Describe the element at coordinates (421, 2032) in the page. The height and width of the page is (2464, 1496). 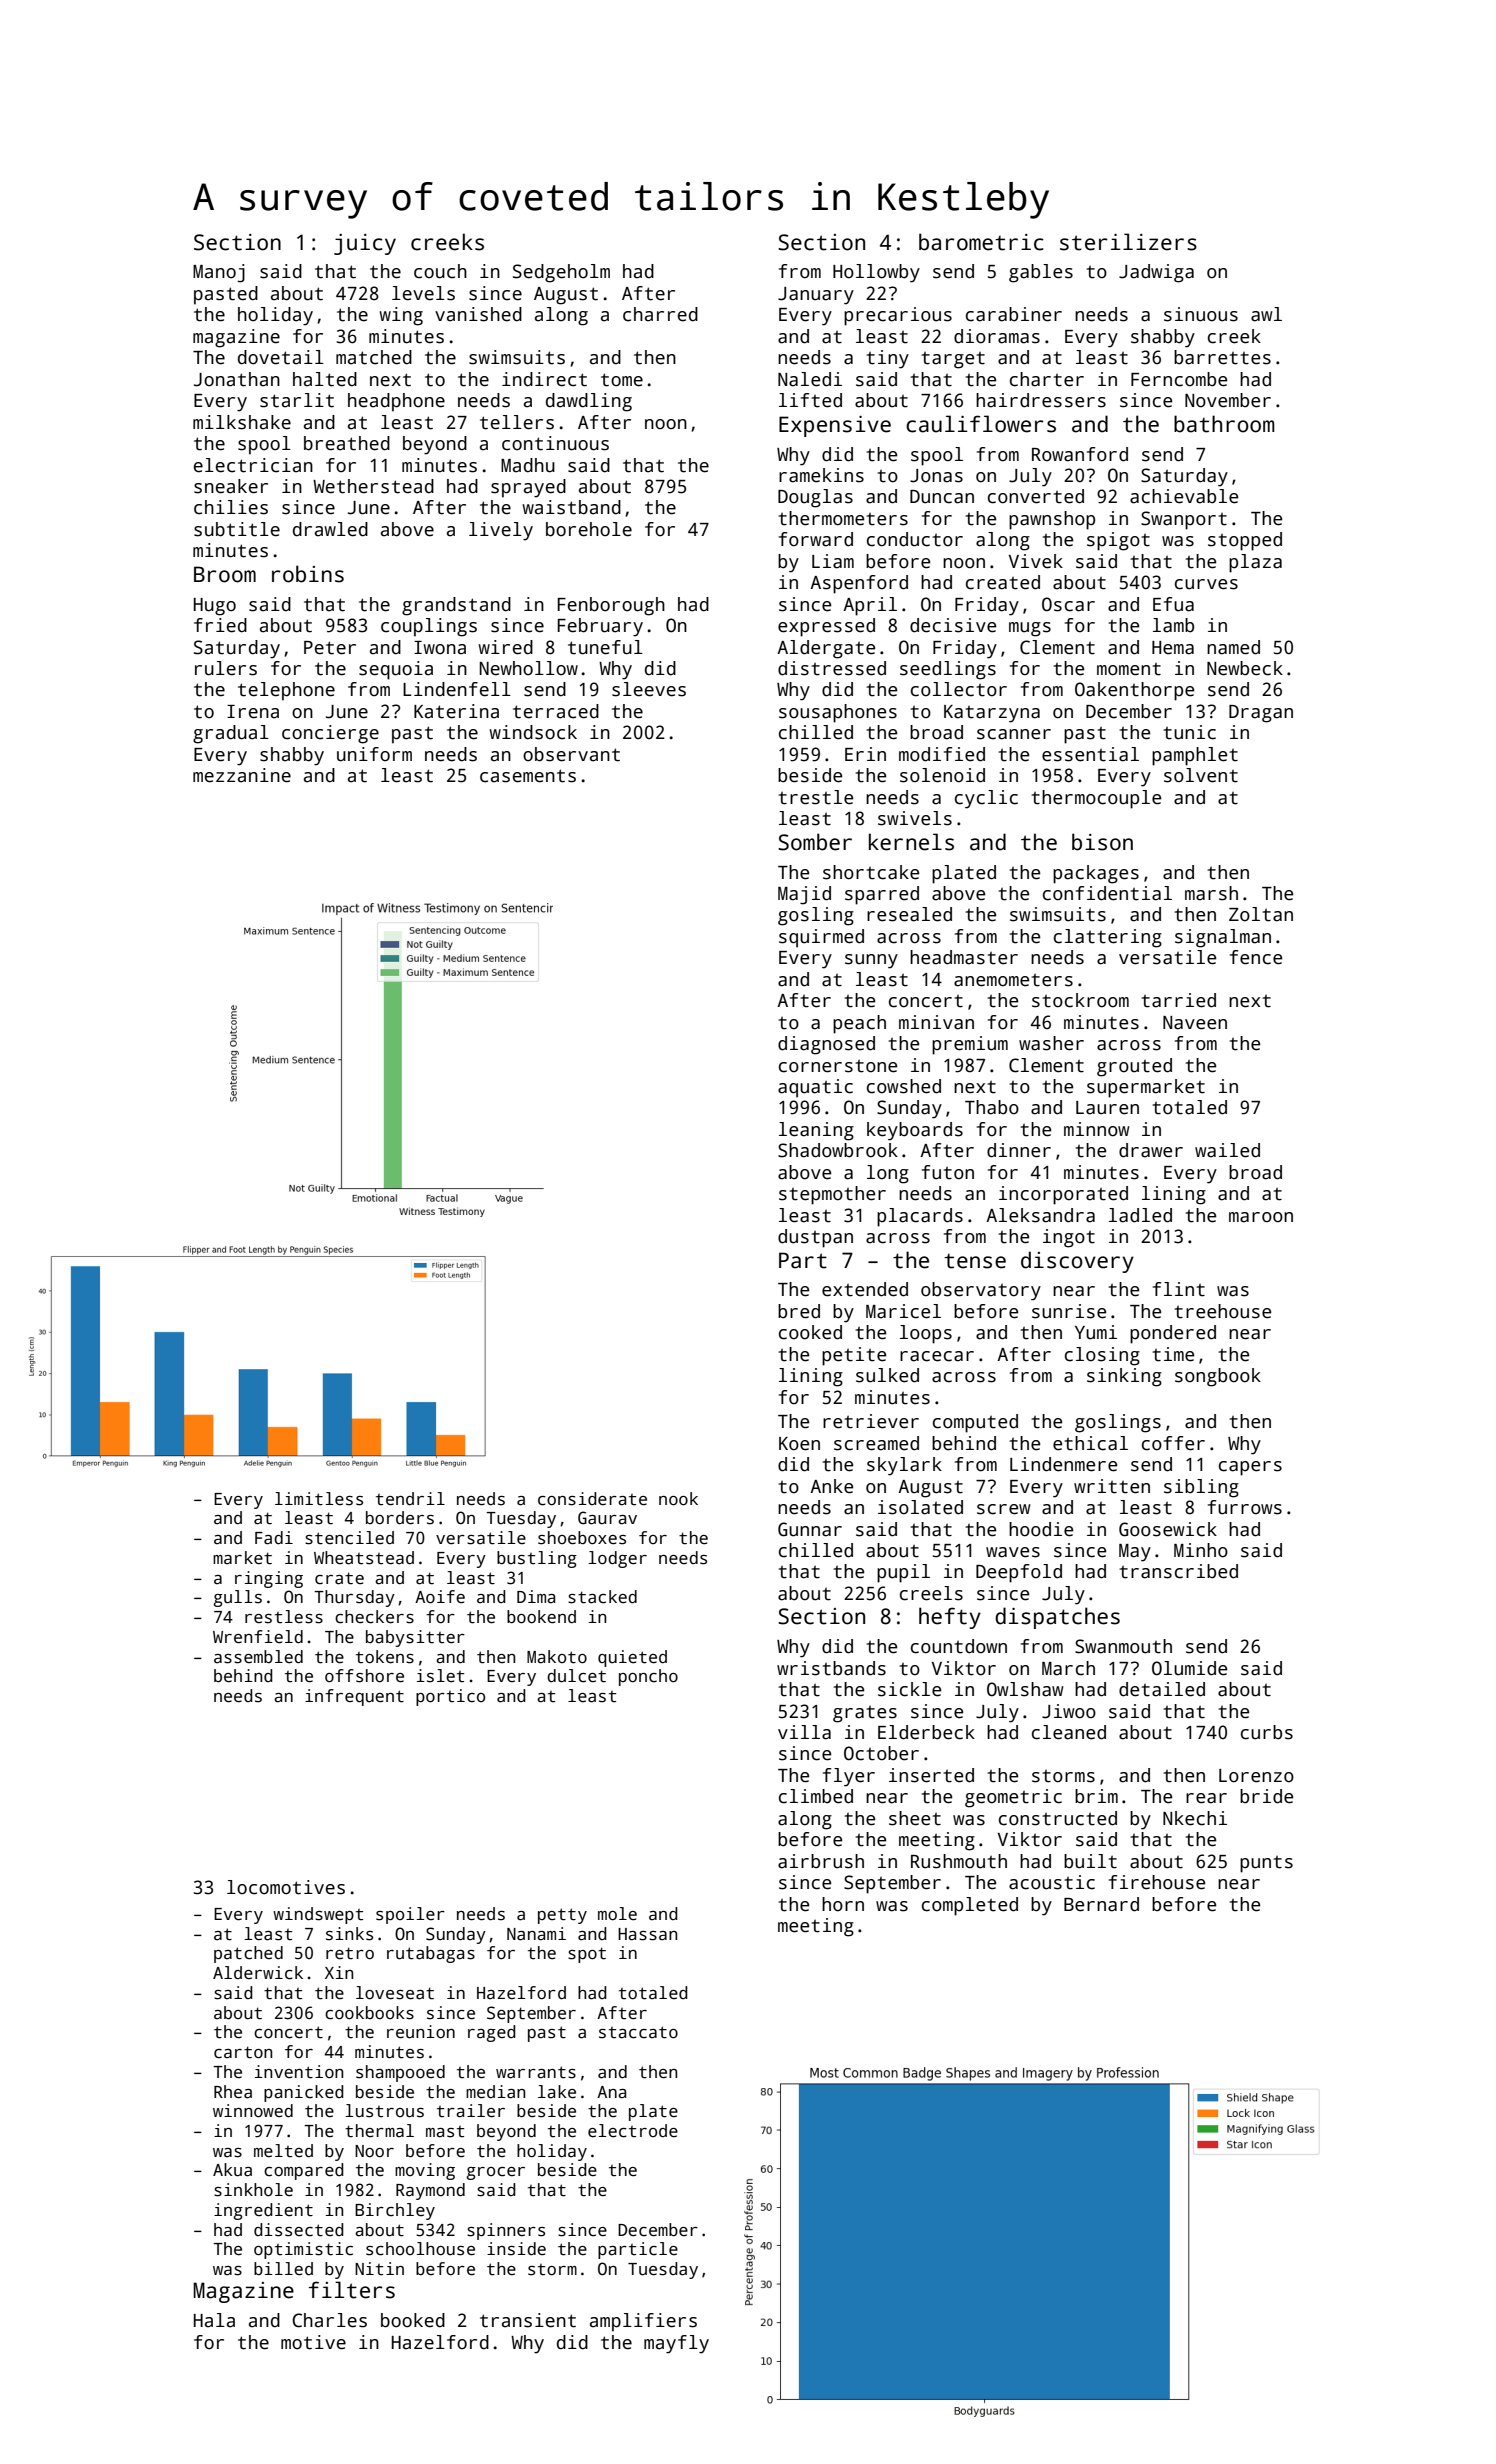
I see `reunion` at that location.
